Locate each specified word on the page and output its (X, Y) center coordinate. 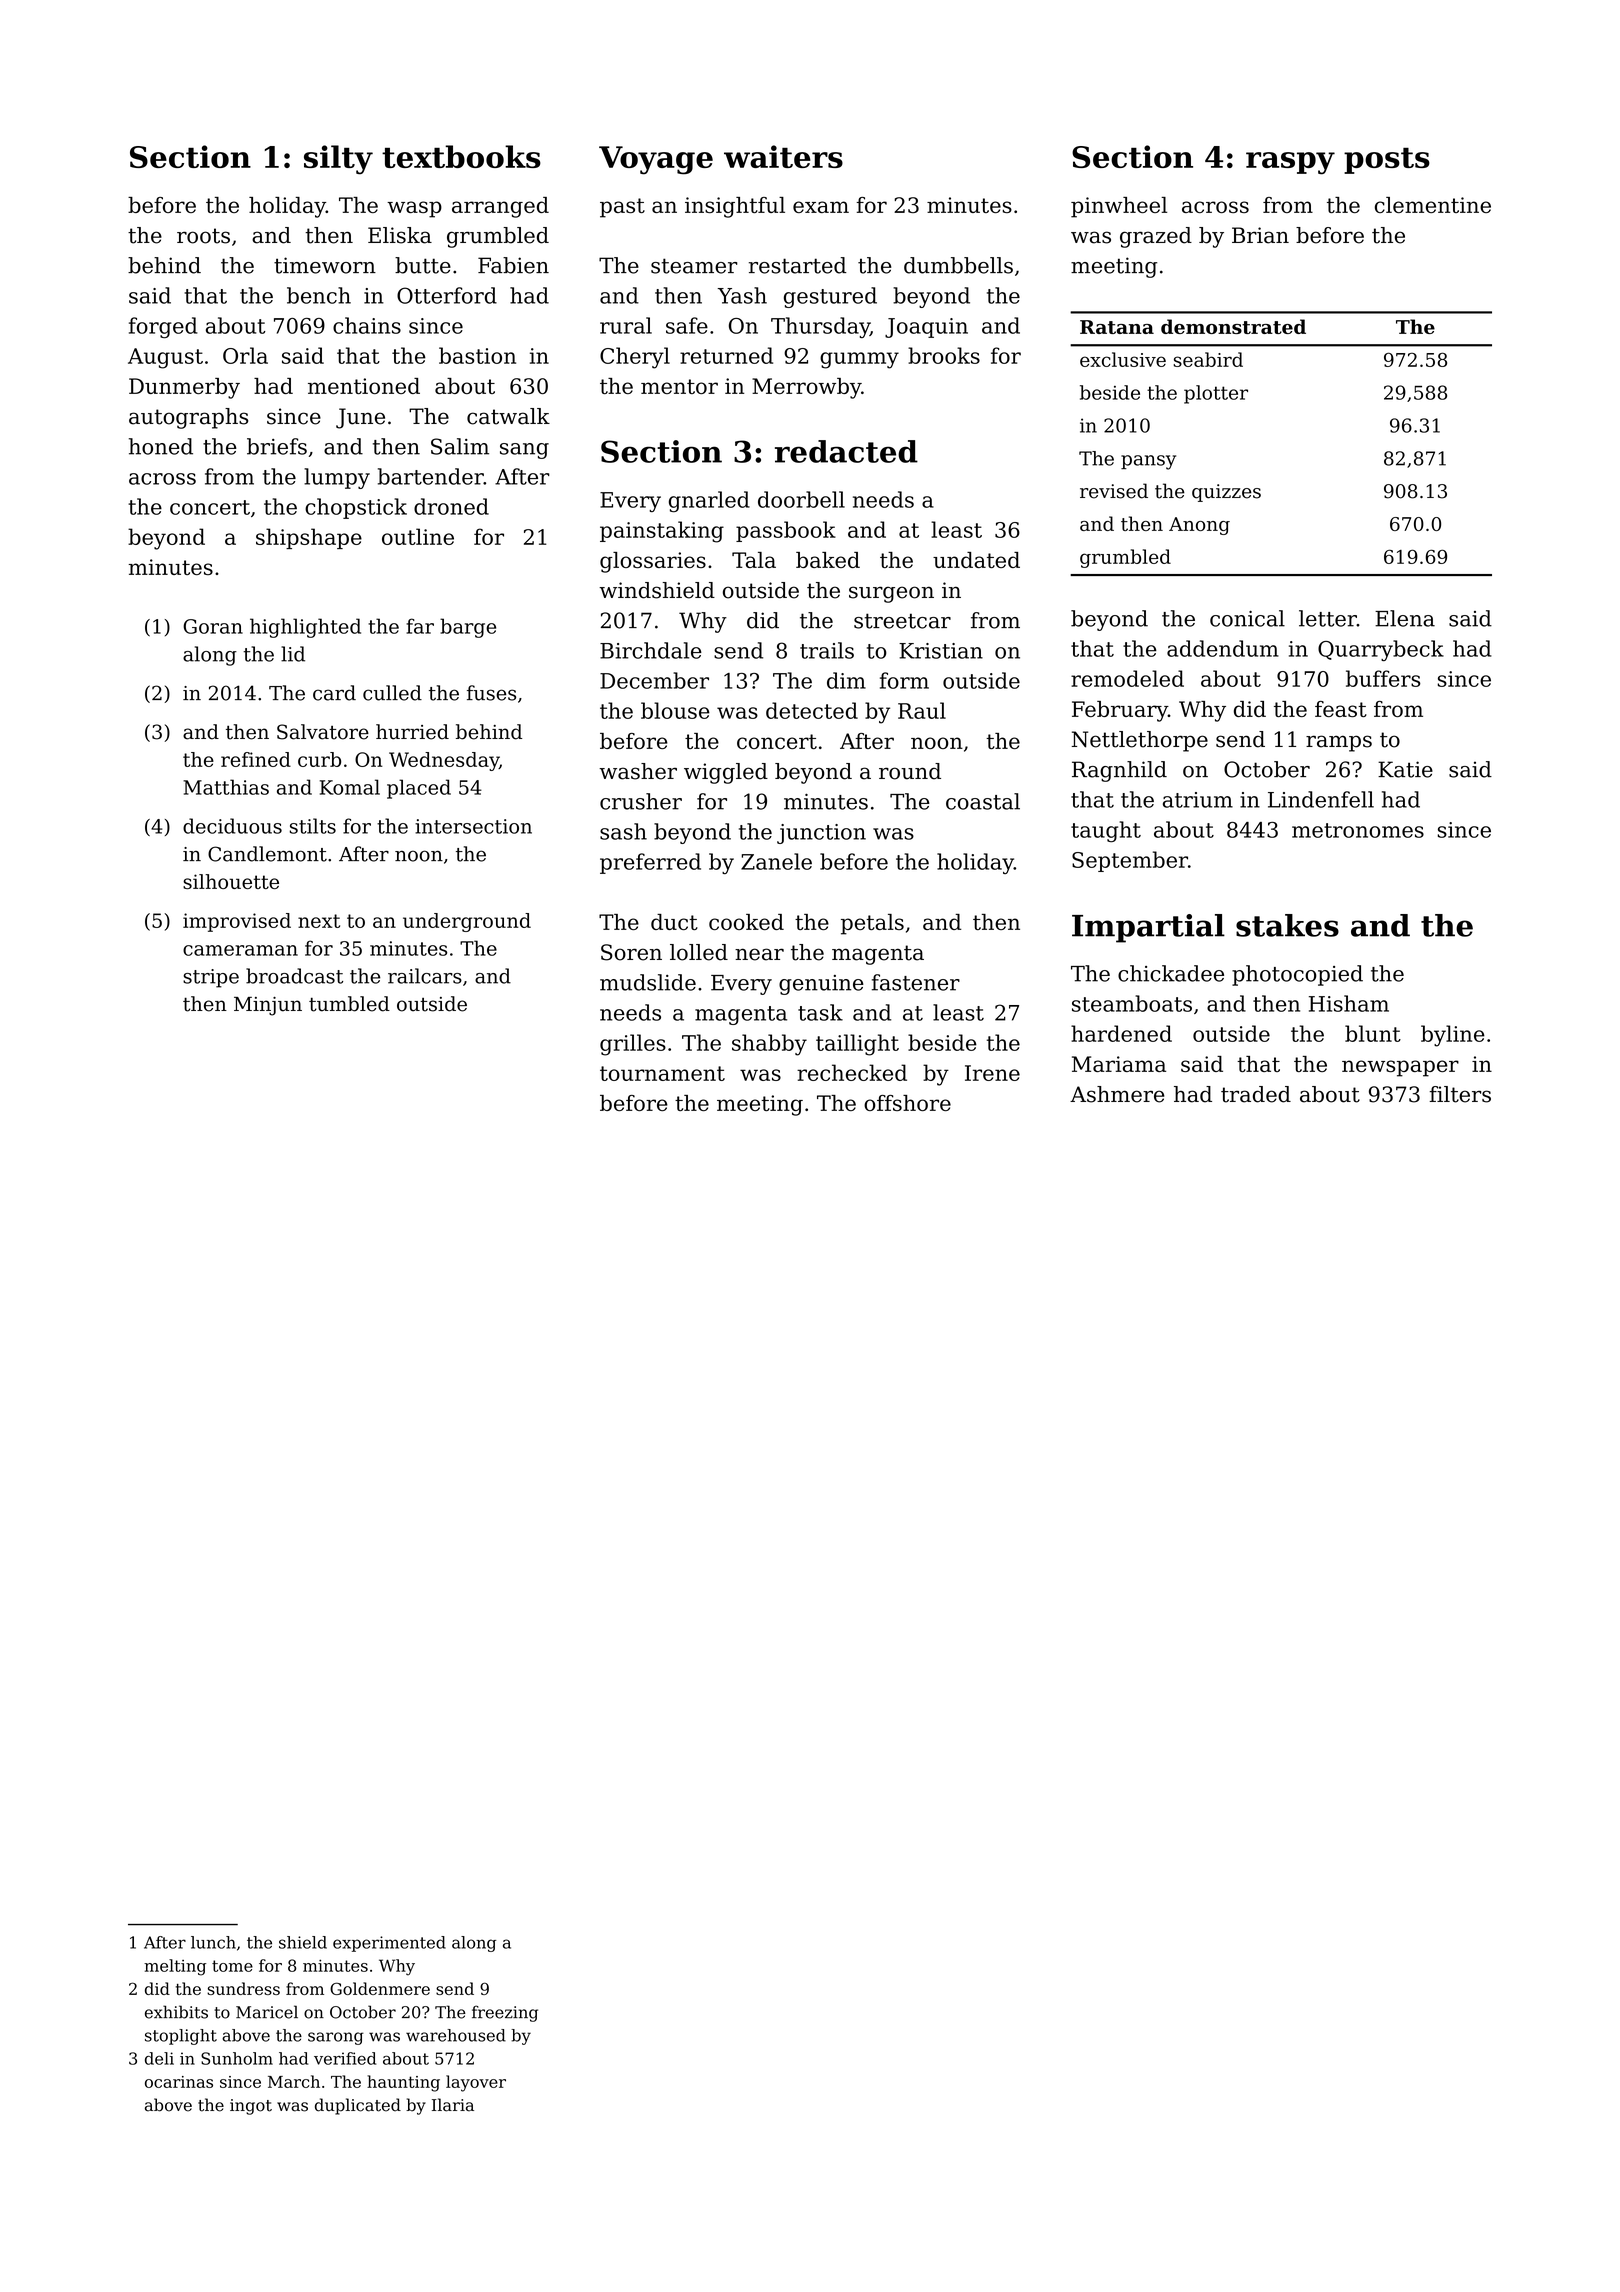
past (622, 208)
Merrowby (806, 388)
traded (1256, 1094)
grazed (1156, 237)
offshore (907, 1103)
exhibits (176, 2012)
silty (338, 160)
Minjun (268, 1006)
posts (1387, 161)
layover (476, 2083)
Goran (213, 626)
